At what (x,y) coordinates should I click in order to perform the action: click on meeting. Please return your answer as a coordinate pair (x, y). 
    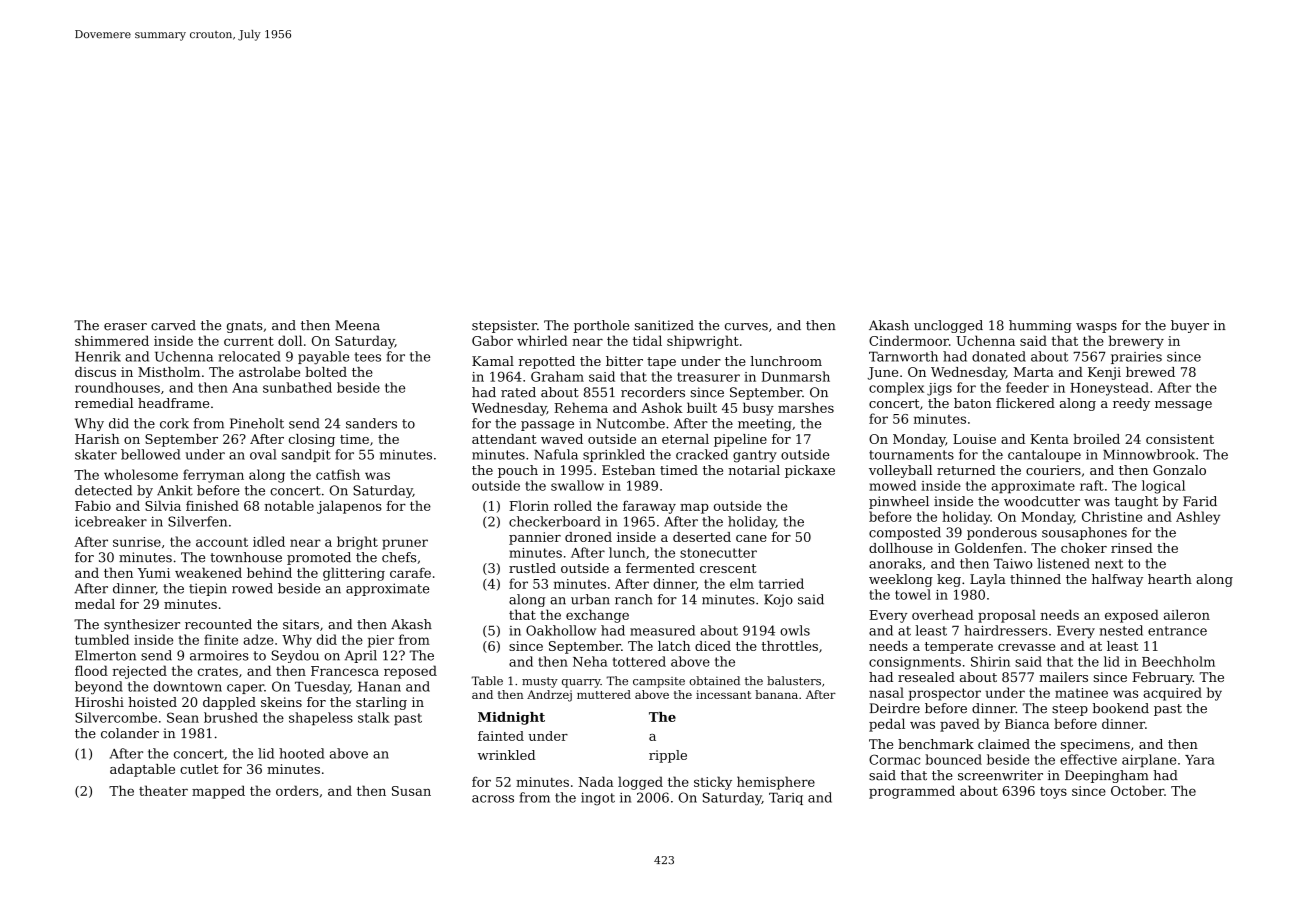
    Looking at the image, I should click on (765, 424).
